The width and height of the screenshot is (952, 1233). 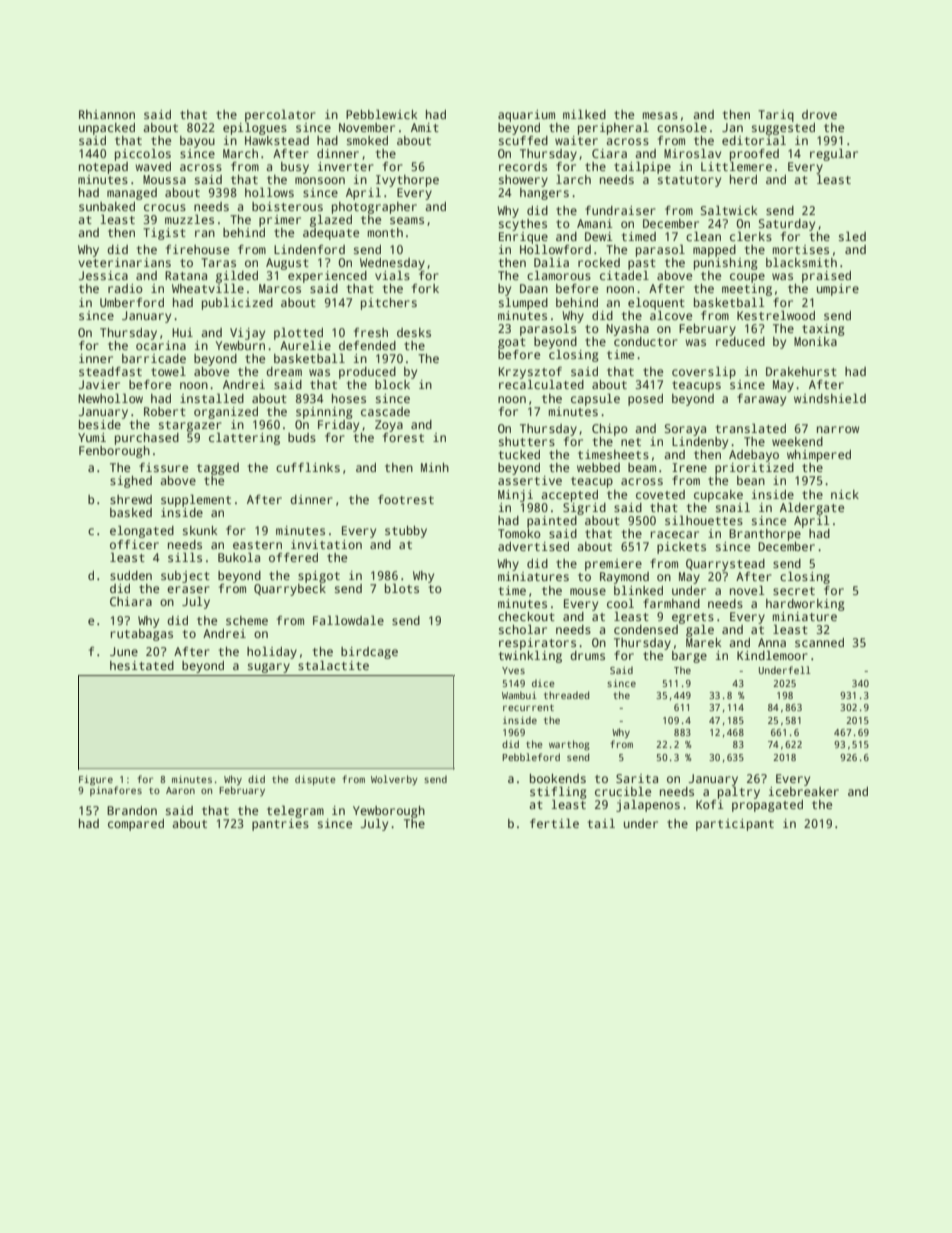 What do you see at coordinates (595, 399) in the screenshot?
I see `capsule` at bounding box center [595, 399].
